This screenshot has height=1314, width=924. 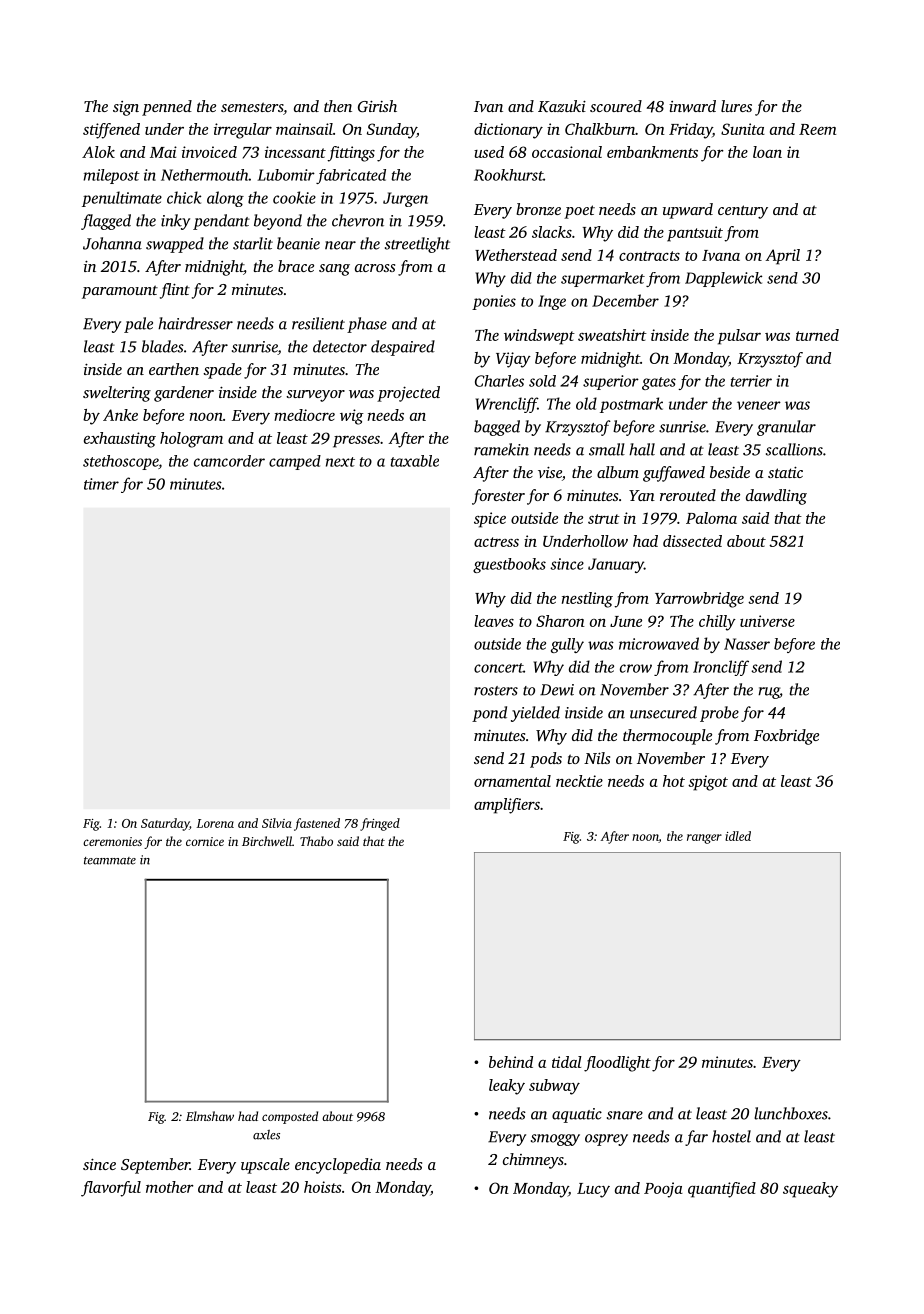 I want to click on Dapplewick, so click(x=723, y=279).
